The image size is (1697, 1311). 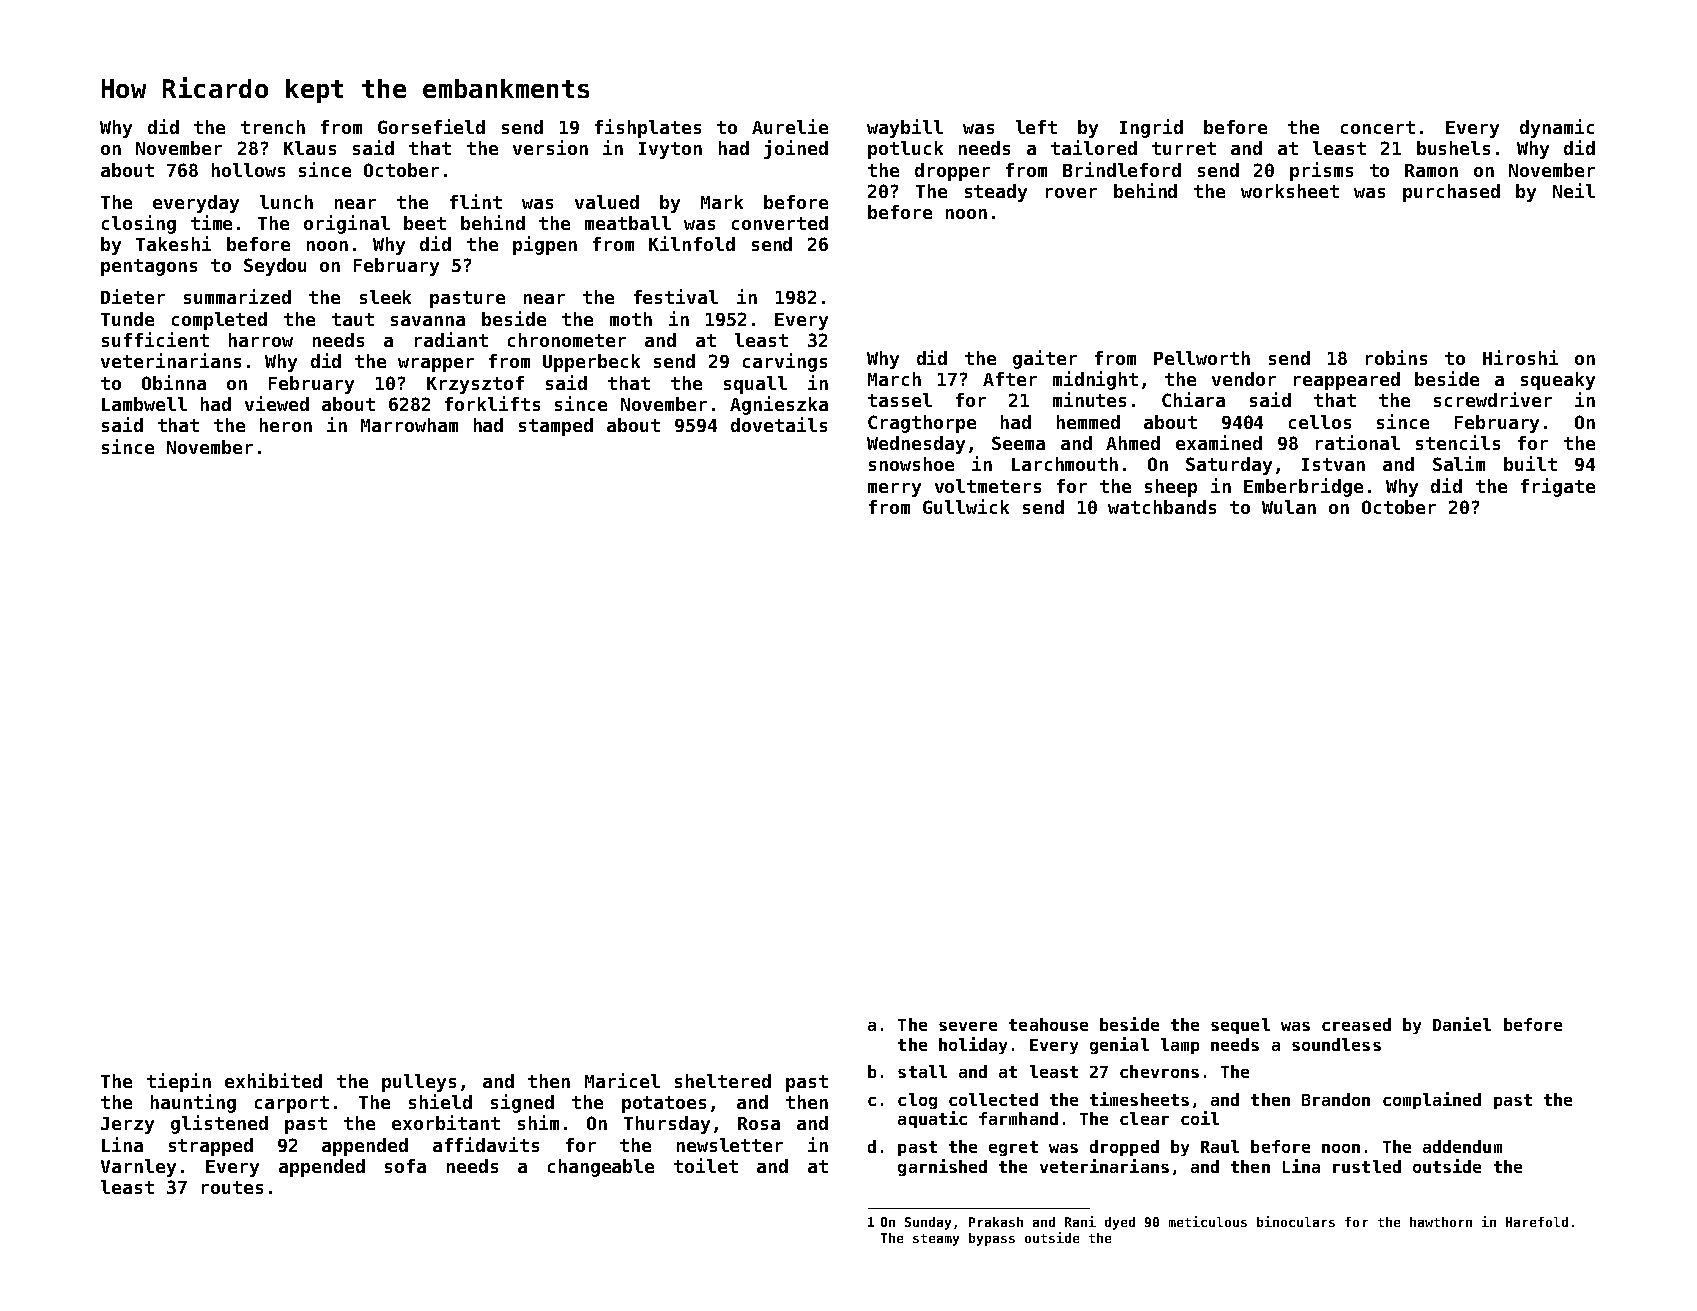 What do you see at coordinates (286, 425) in the image?
I see `heron` at bounding box center [286, 425].
